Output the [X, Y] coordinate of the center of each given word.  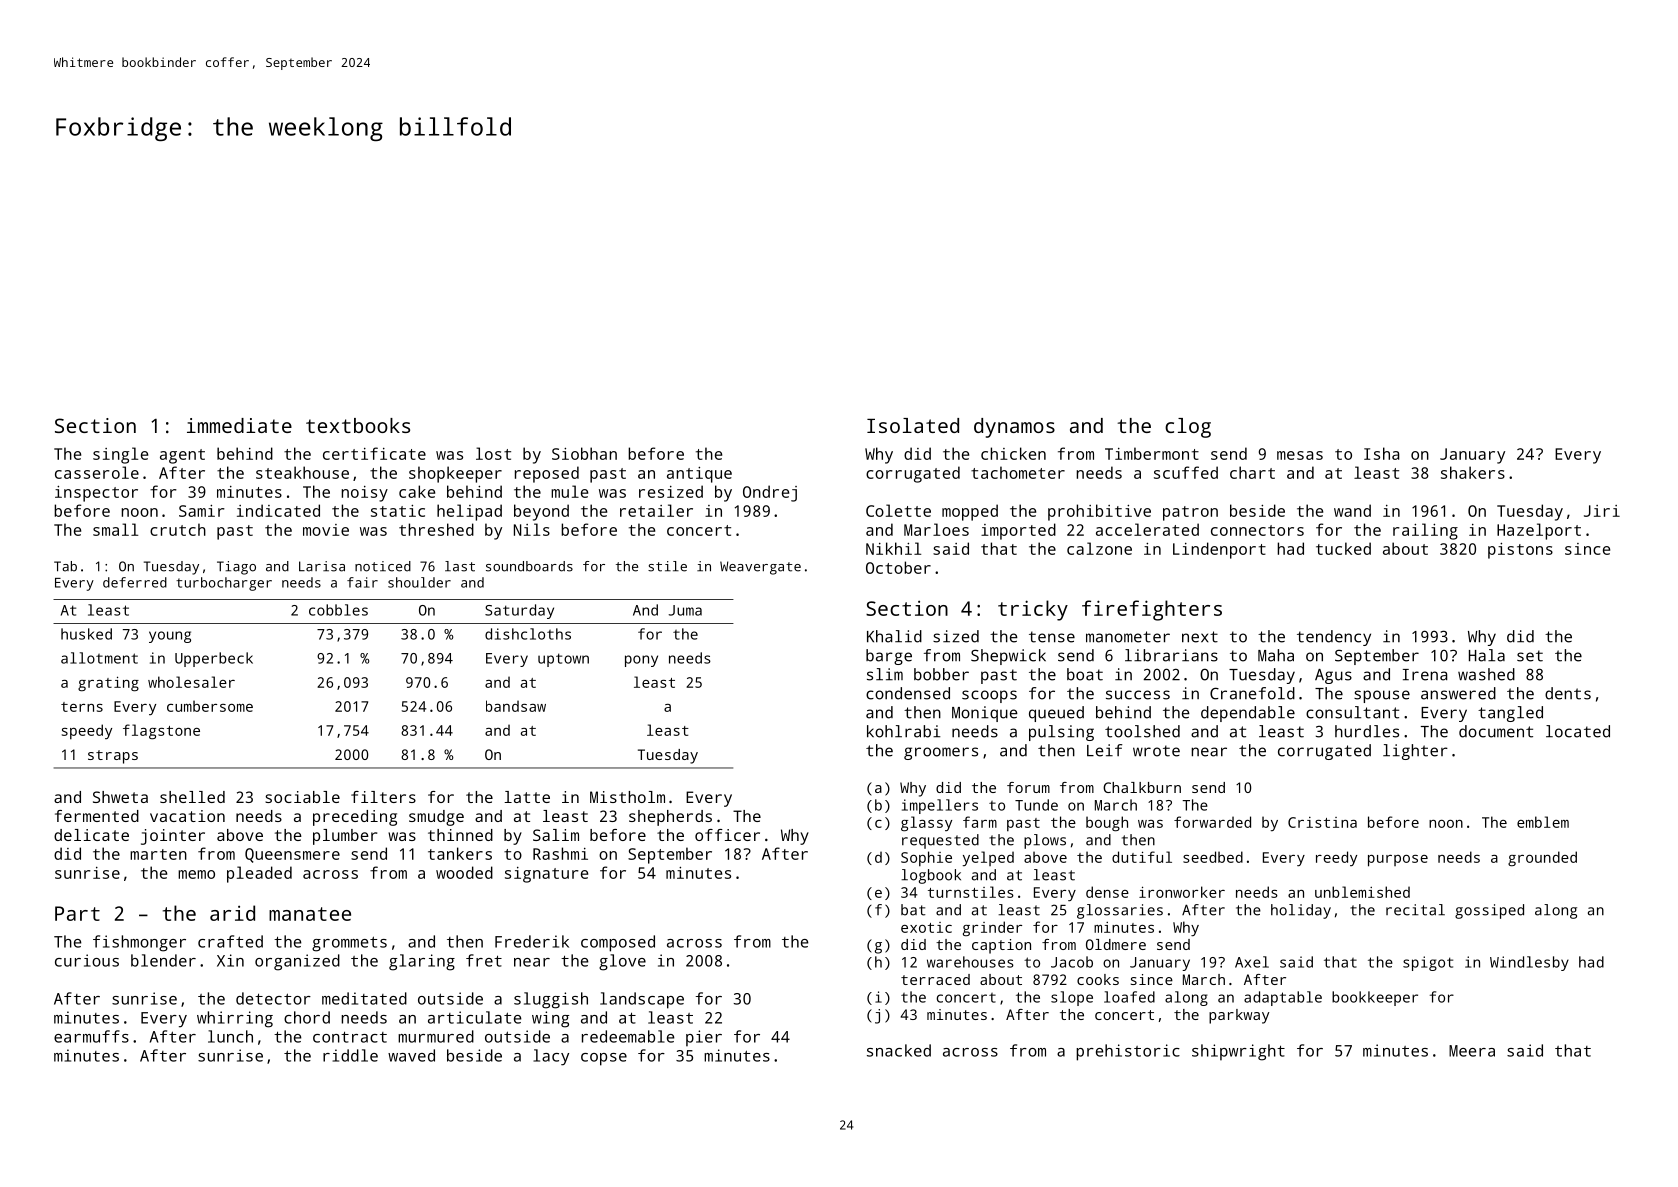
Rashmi [560, 853]
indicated [278, 510]
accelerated [1147, 529]
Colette [898, 510]
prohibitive [1099, 512]
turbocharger [224, 584]
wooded [464, 872]
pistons [1520, 551]
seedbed [1213, 857]
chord [307, 1017]
